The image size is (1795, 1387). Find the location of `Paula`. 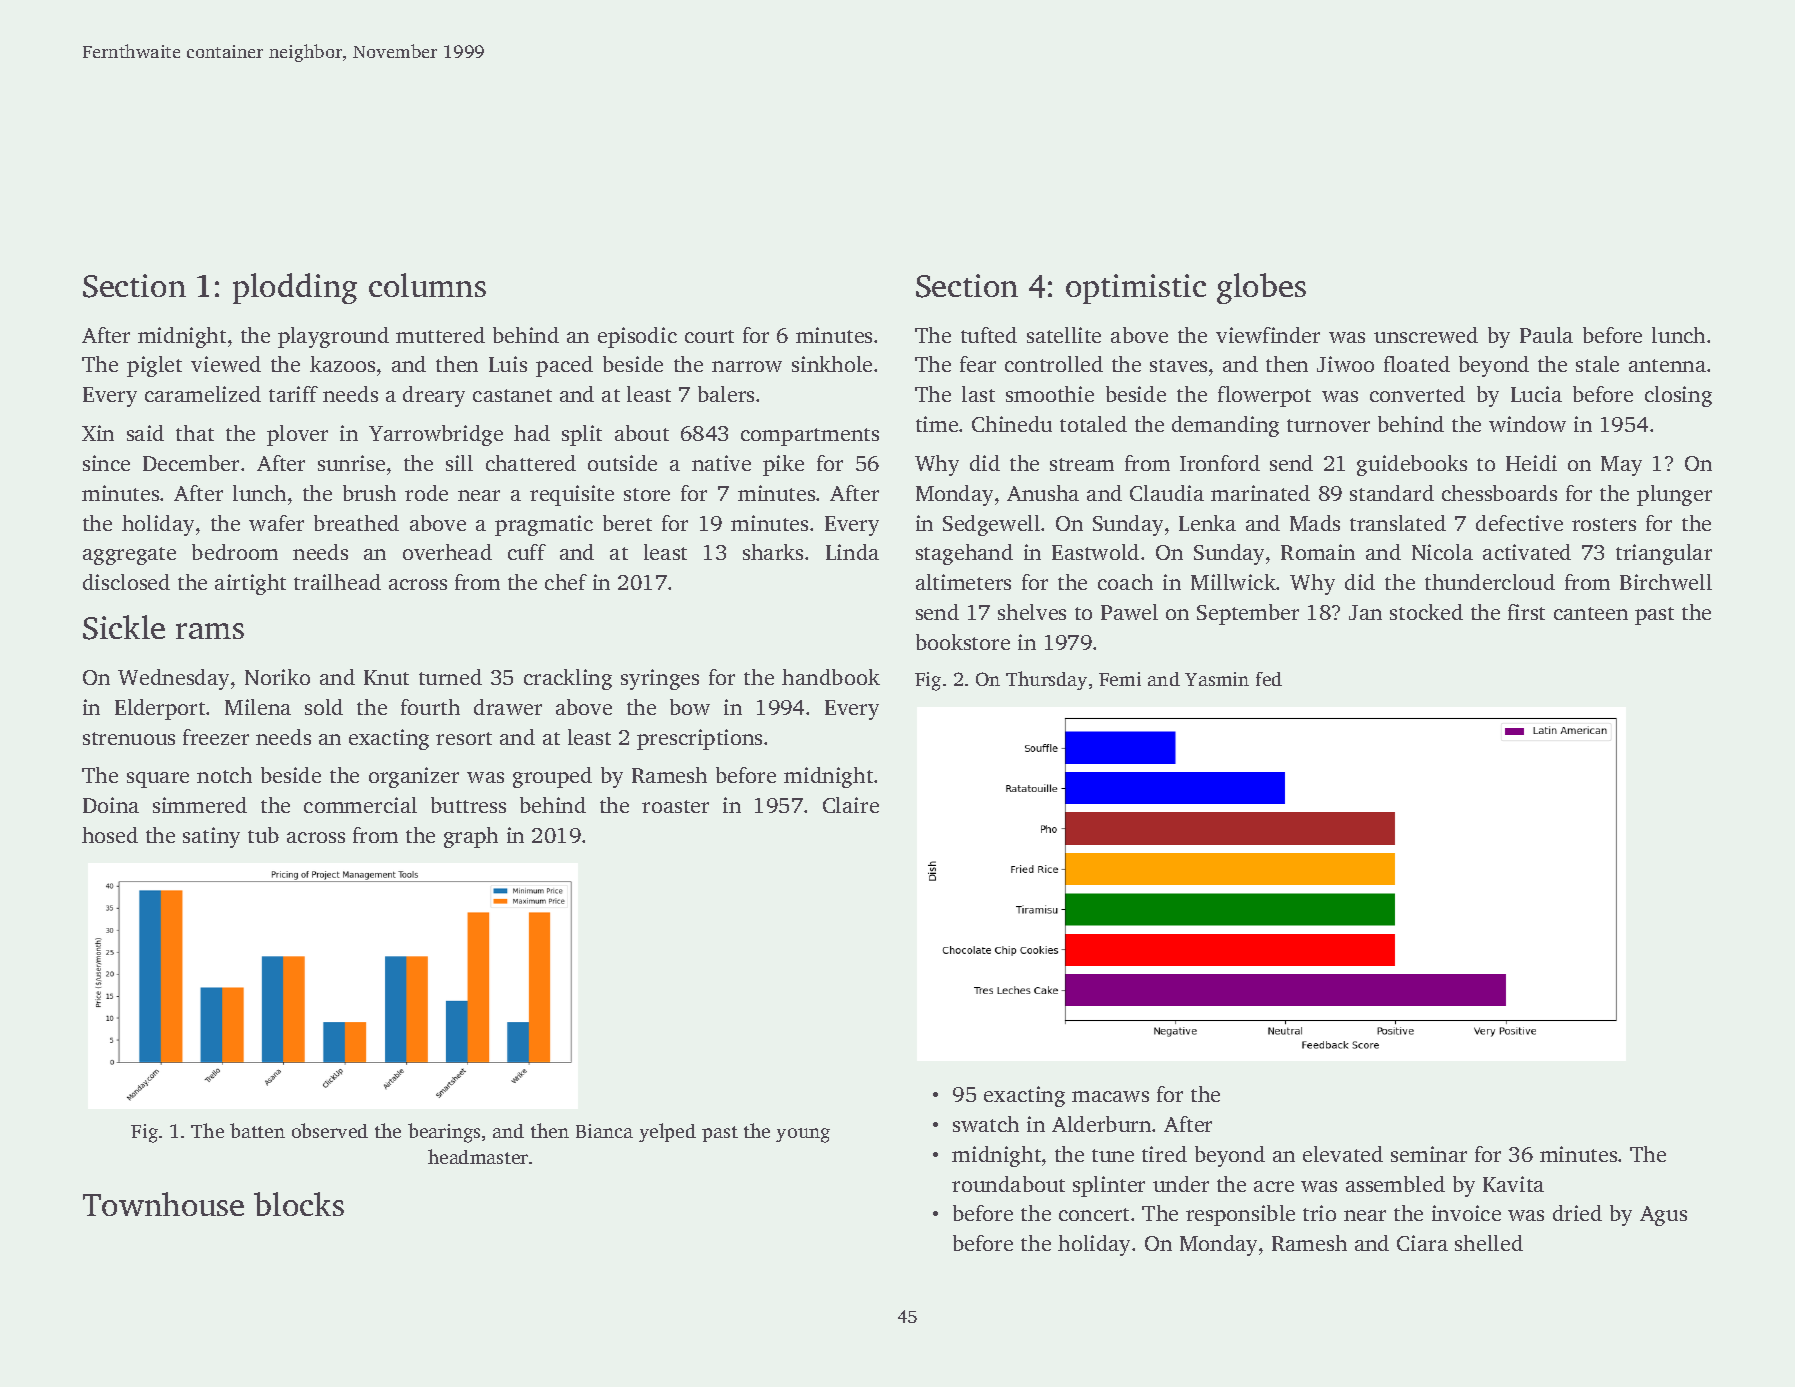

Paula is located at coordinates (1546, 335).
